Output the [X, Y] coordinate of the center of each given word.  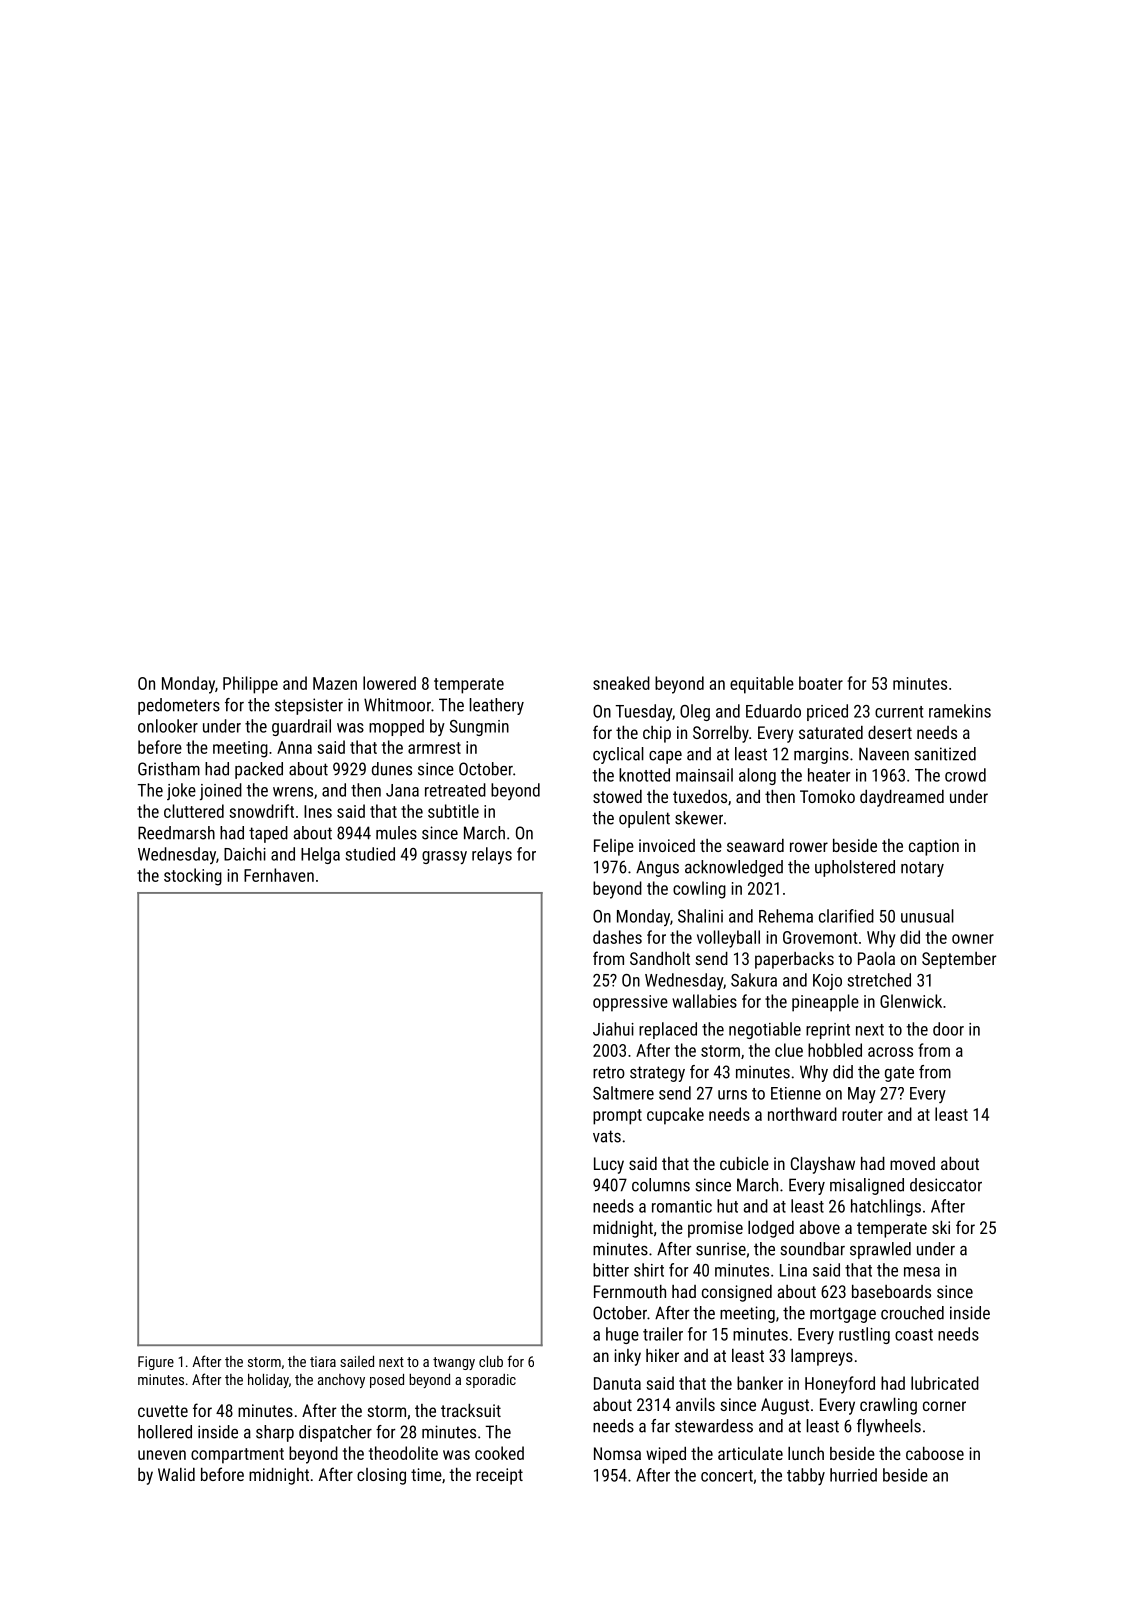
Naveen [884, 754]
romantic [682, 1206]
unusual [927, 916]
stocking [193, 877]
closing [381, 1476]
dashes [617, 937]
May [862, 1095]
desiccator [946, 1185]
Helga [320, 855]
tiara [323, 1361]
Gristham [169, 769]
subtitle [453, 811]
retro [609, 1072]
